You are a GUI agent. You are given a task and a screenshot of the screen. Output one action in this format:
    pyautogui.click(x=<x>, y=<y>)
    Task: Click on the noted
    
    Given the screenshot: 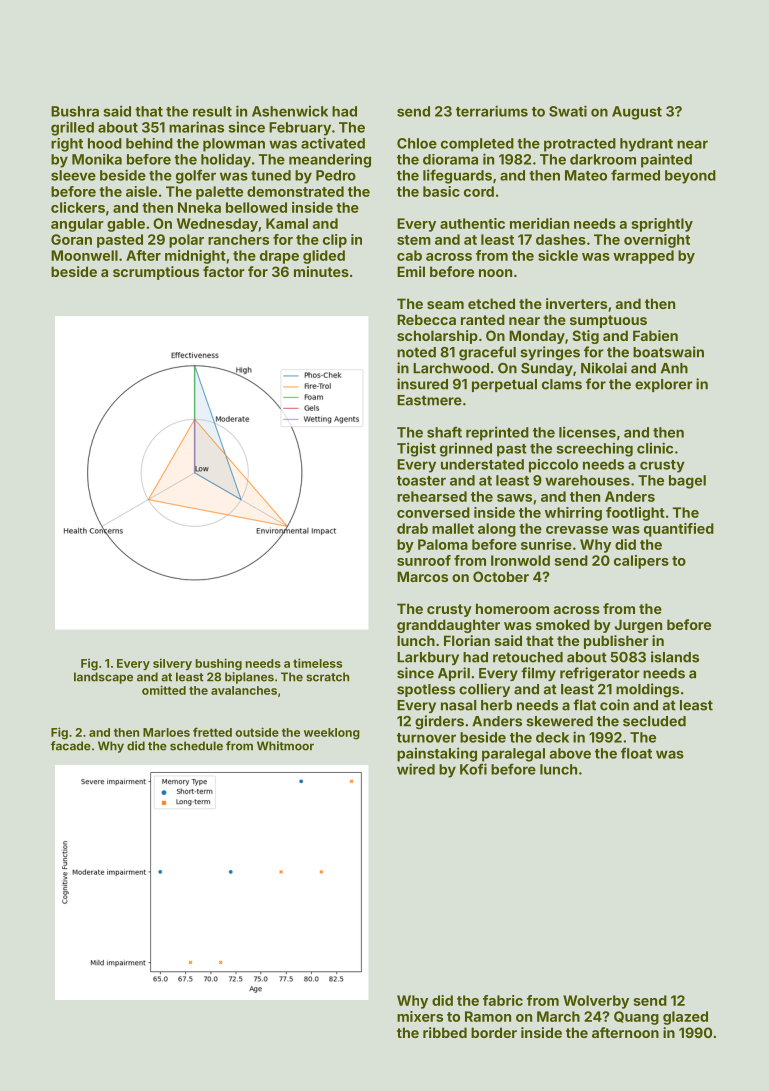 What is the action you would take?
    pyautogui.click(x=416, y=352)
